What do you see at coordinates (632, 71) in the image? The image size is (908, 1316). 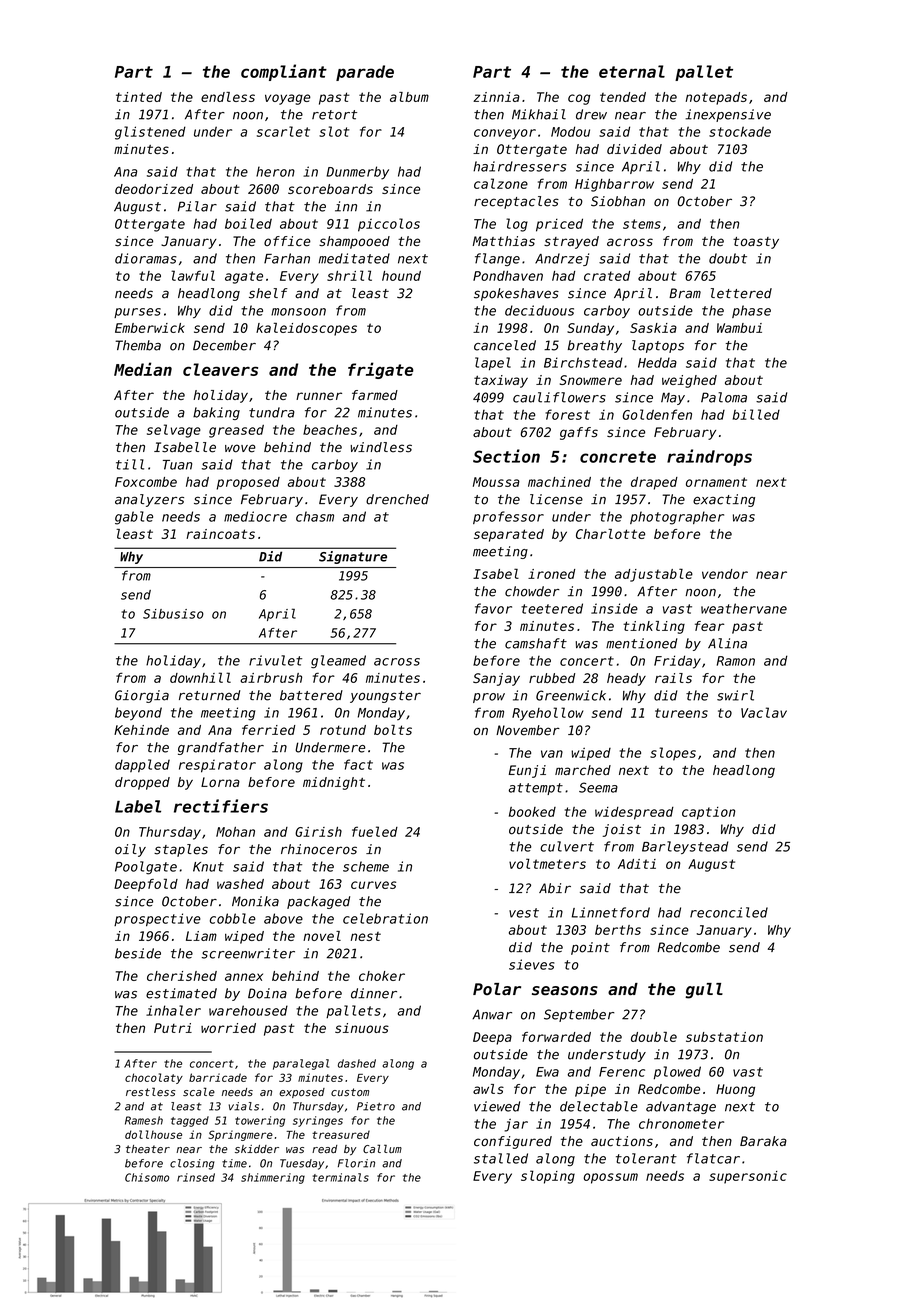 I see `eternal` at bounding box center [632, 71].
